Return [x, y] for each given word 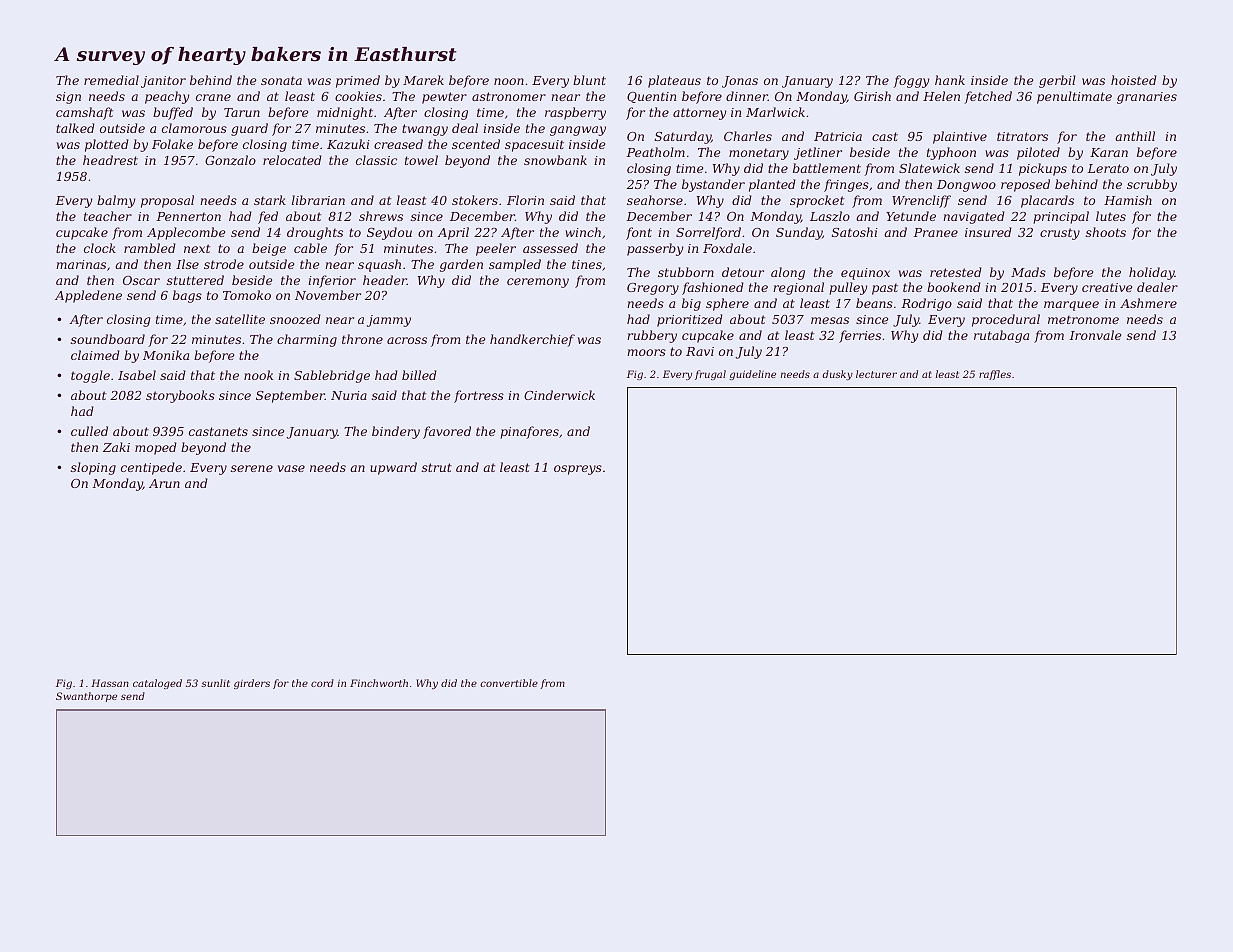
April [453, 233]
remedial [111, 80]
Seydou [389, 233]
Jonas [740, 82]
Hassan [110, 683]
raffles [995, 375]
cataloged [157, 684]
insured [988, 232]
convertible [509, 683]
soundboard [108, 339]
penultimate [1074, 97]
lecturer [876, 374]
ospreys [578, 470]
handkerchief [532, 340]
